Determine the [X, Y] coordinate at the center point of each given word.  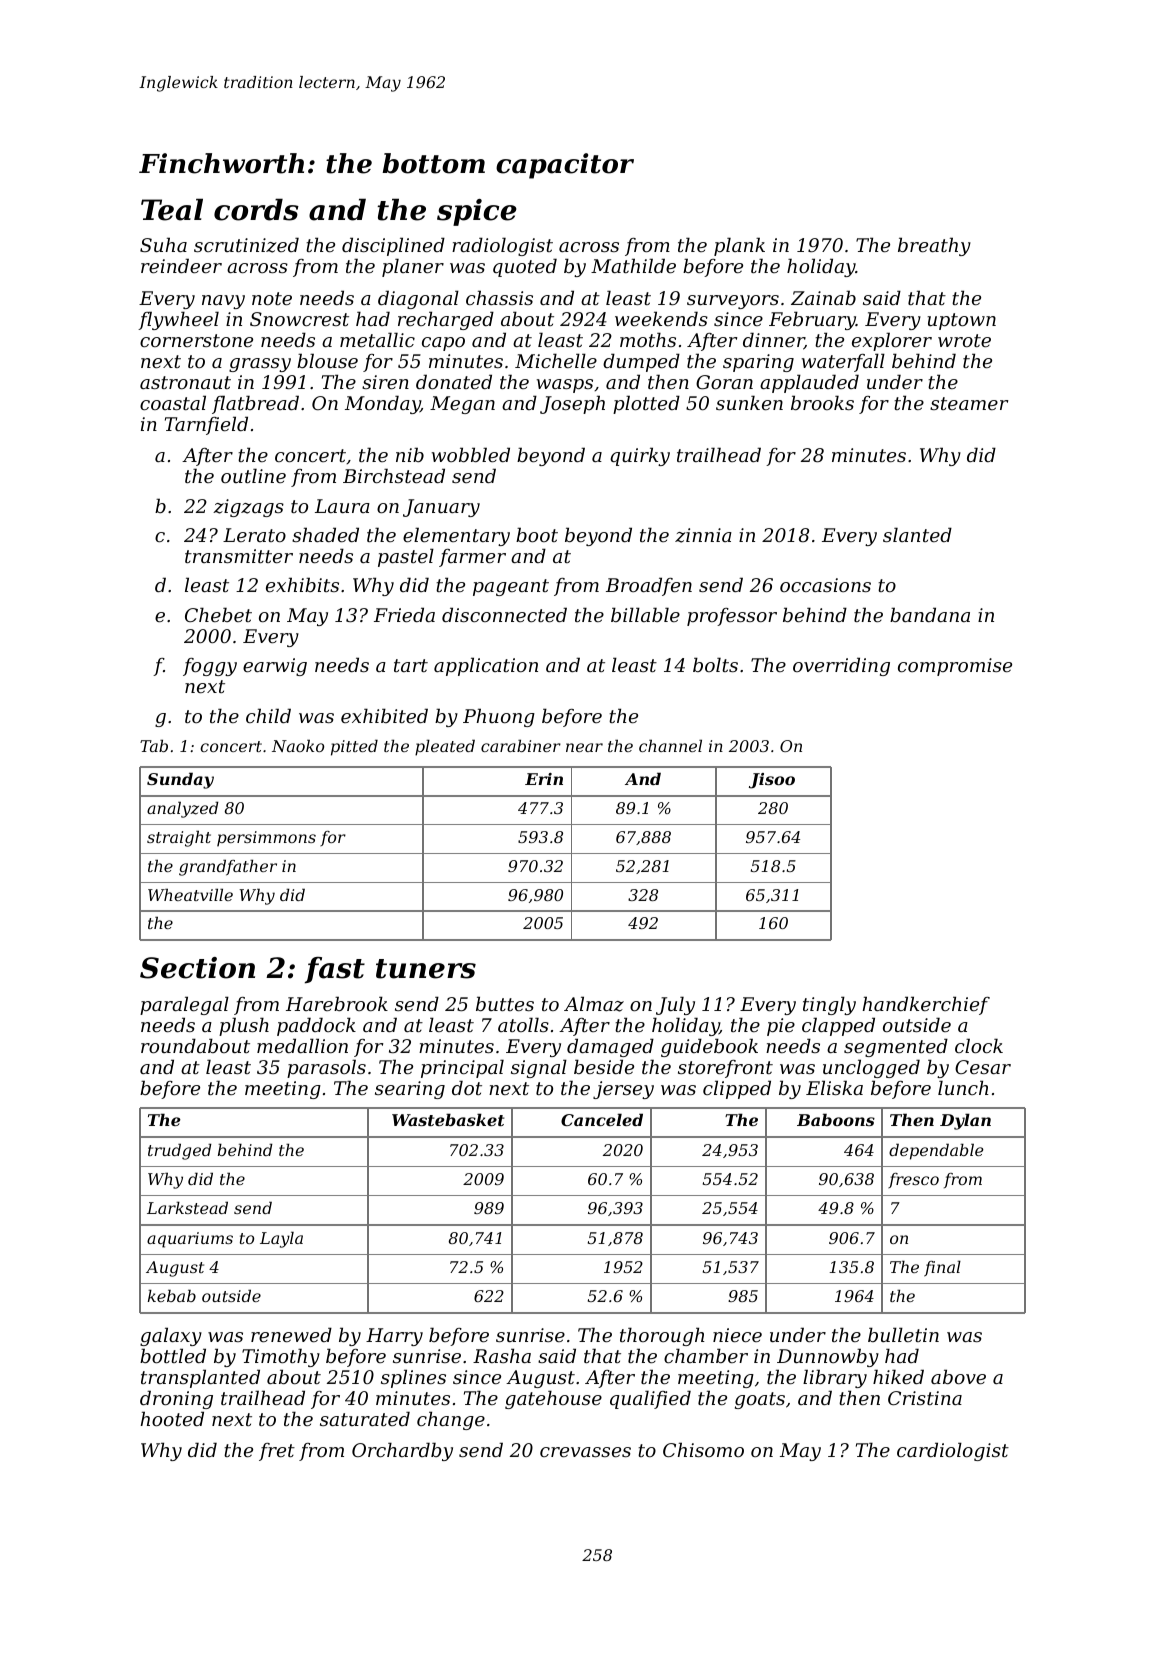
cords [256, 209]
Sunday [180, 780]
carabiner [521, 745]
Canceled [602, 1119]
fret [277, 1452]
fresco [913, 1180]
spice [477, 212]
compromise [955, 667]
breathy [934, 246]
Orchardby [402, 1451]
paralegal [184, 1005]
